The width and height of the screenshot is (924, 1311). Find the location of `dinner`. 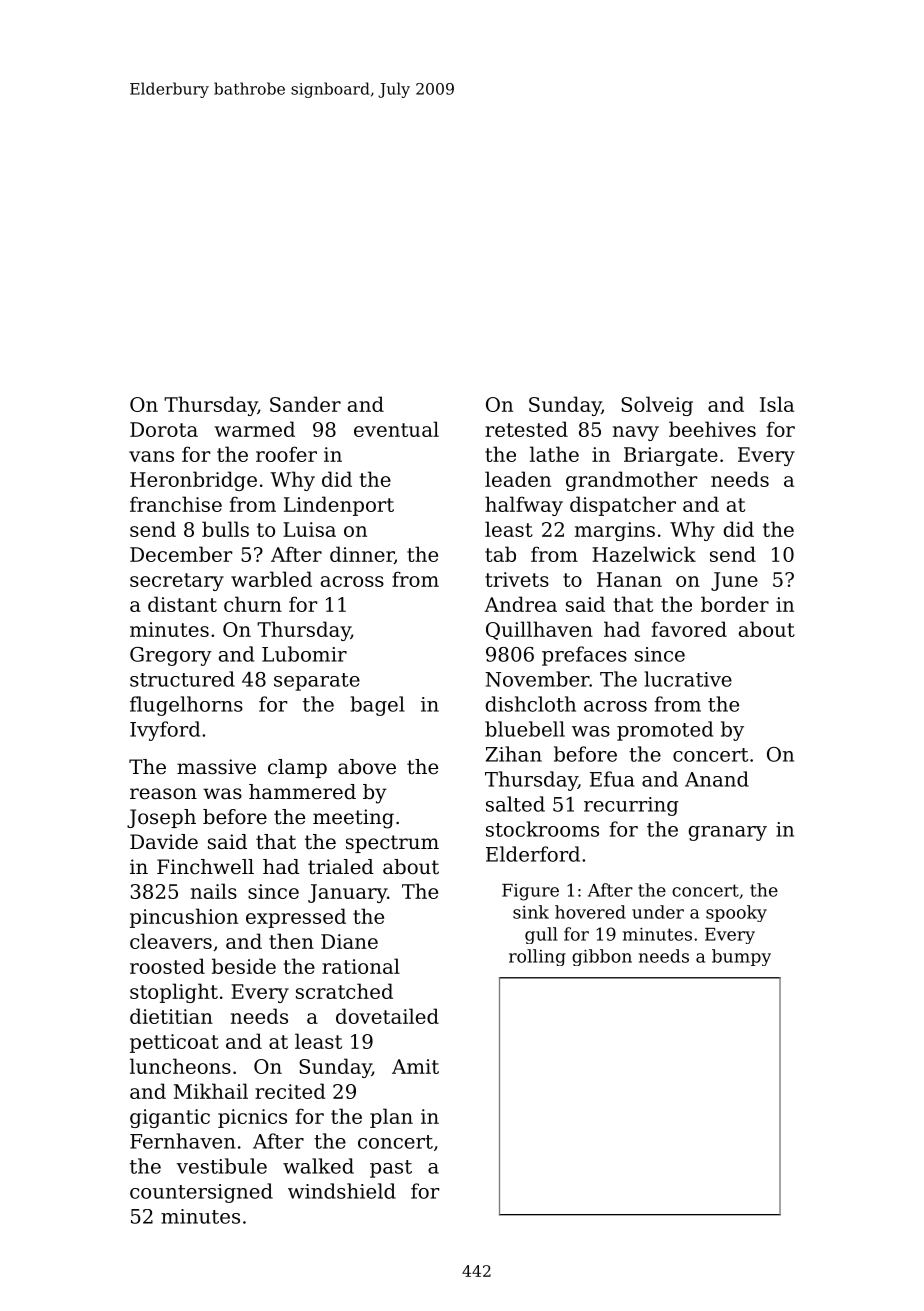

dinner is located at coordinates (362, 555).
